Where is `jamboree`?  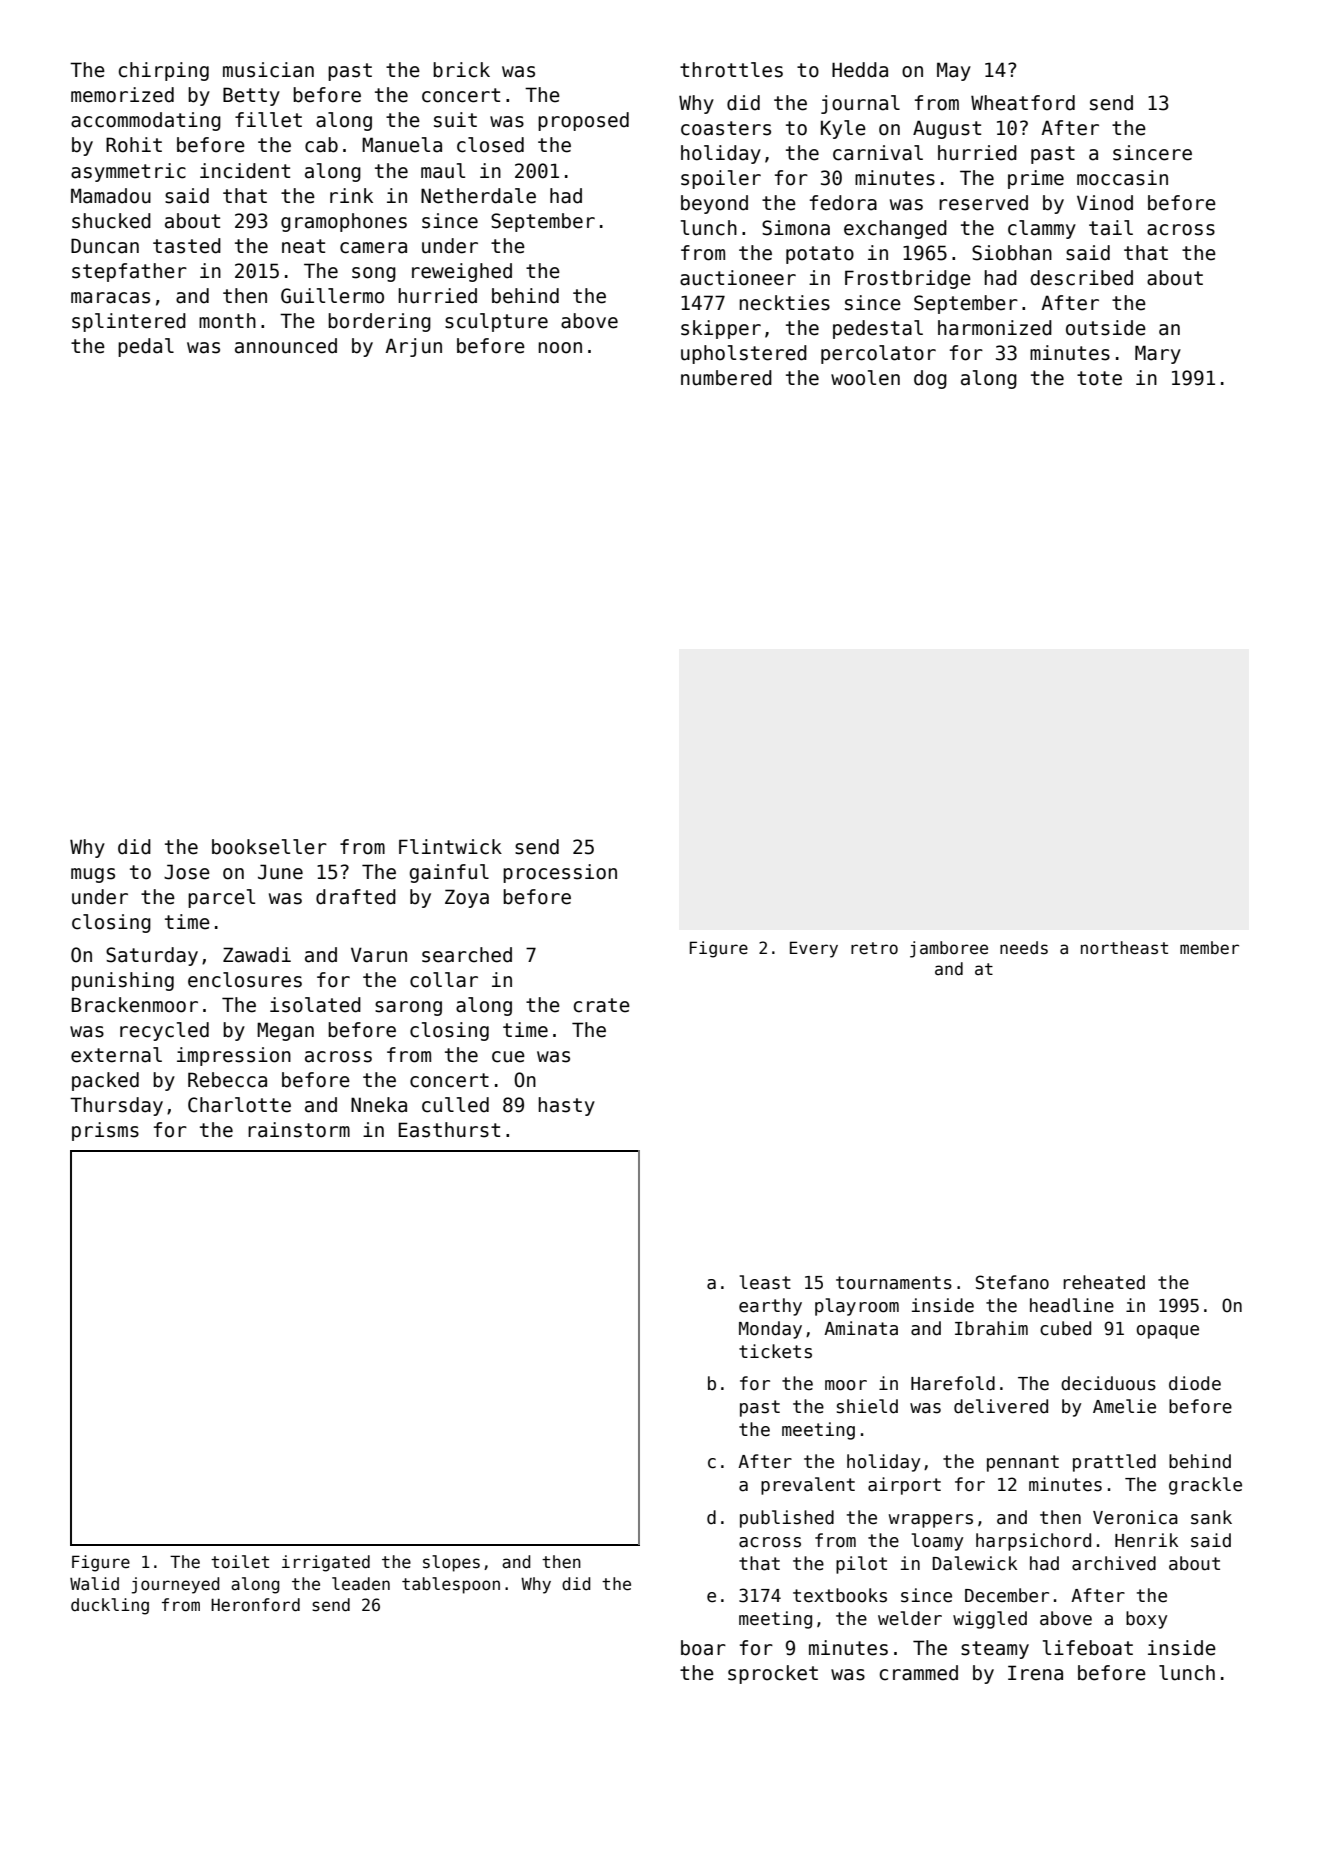 jamboree is located at coordinates (949, 949).
